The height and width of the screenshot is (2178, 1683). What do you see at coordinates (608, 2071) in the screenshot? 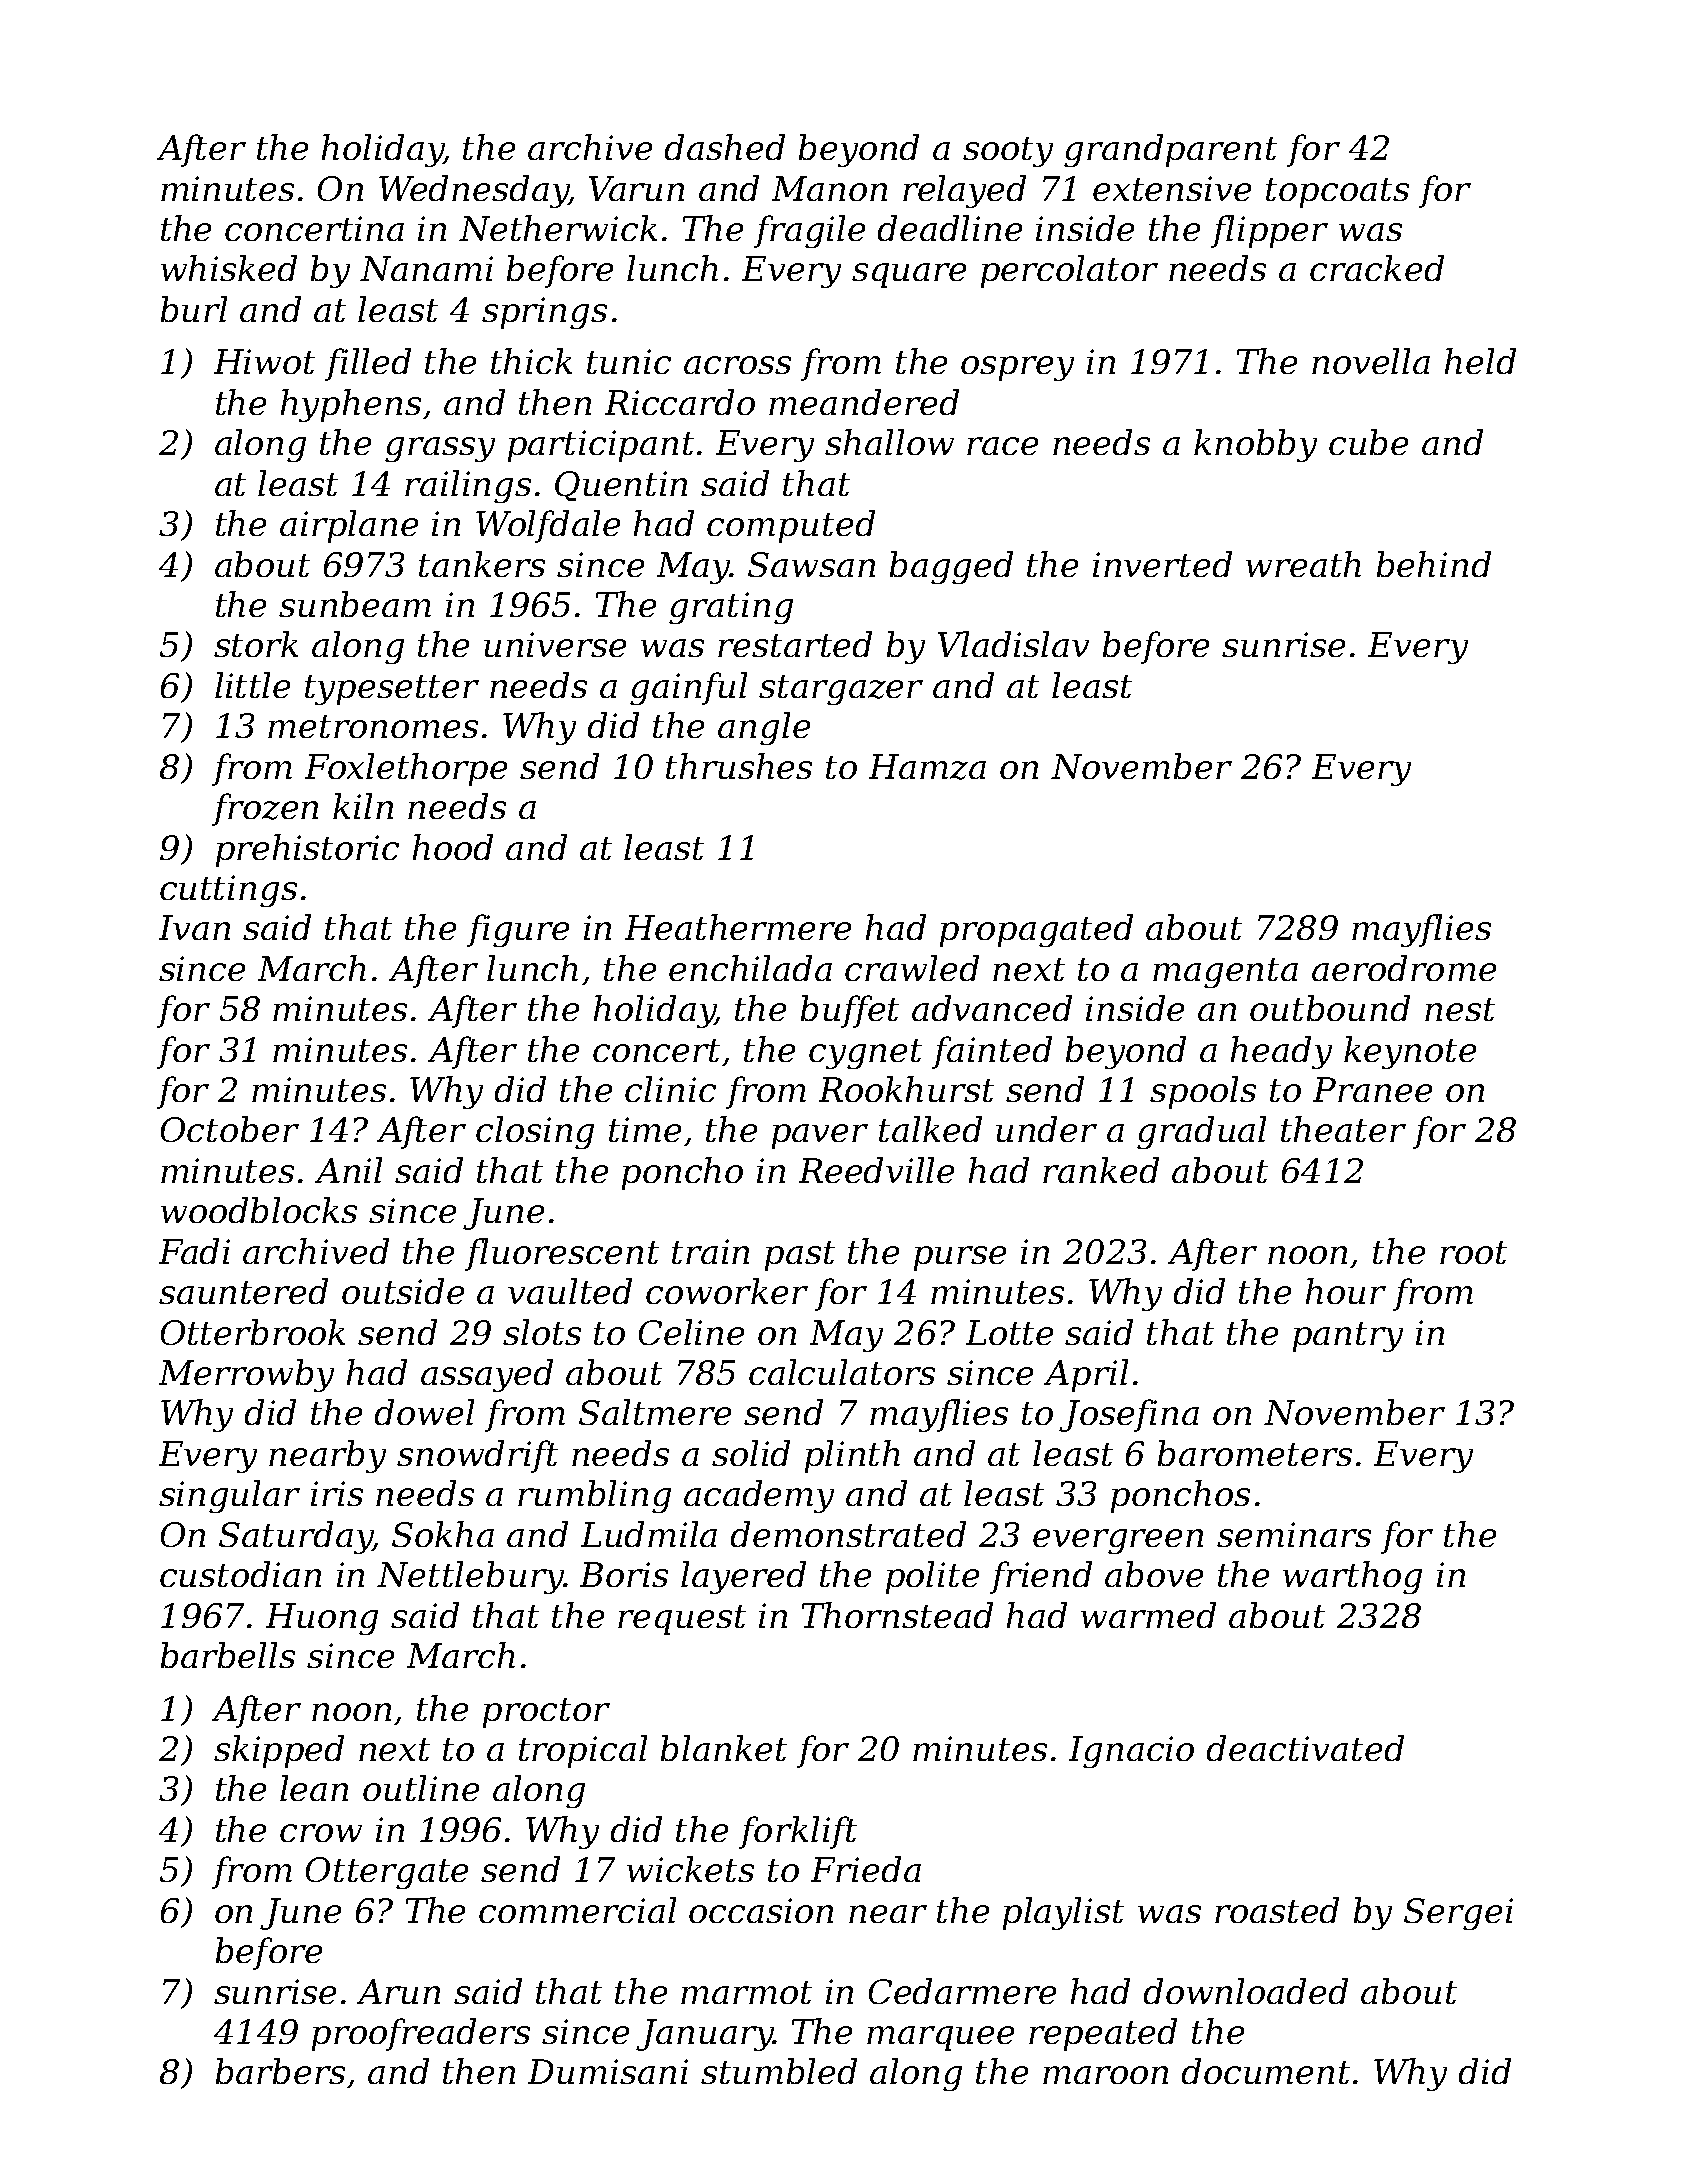
I see `Dumisani` at bounding box center [608, 2071].
